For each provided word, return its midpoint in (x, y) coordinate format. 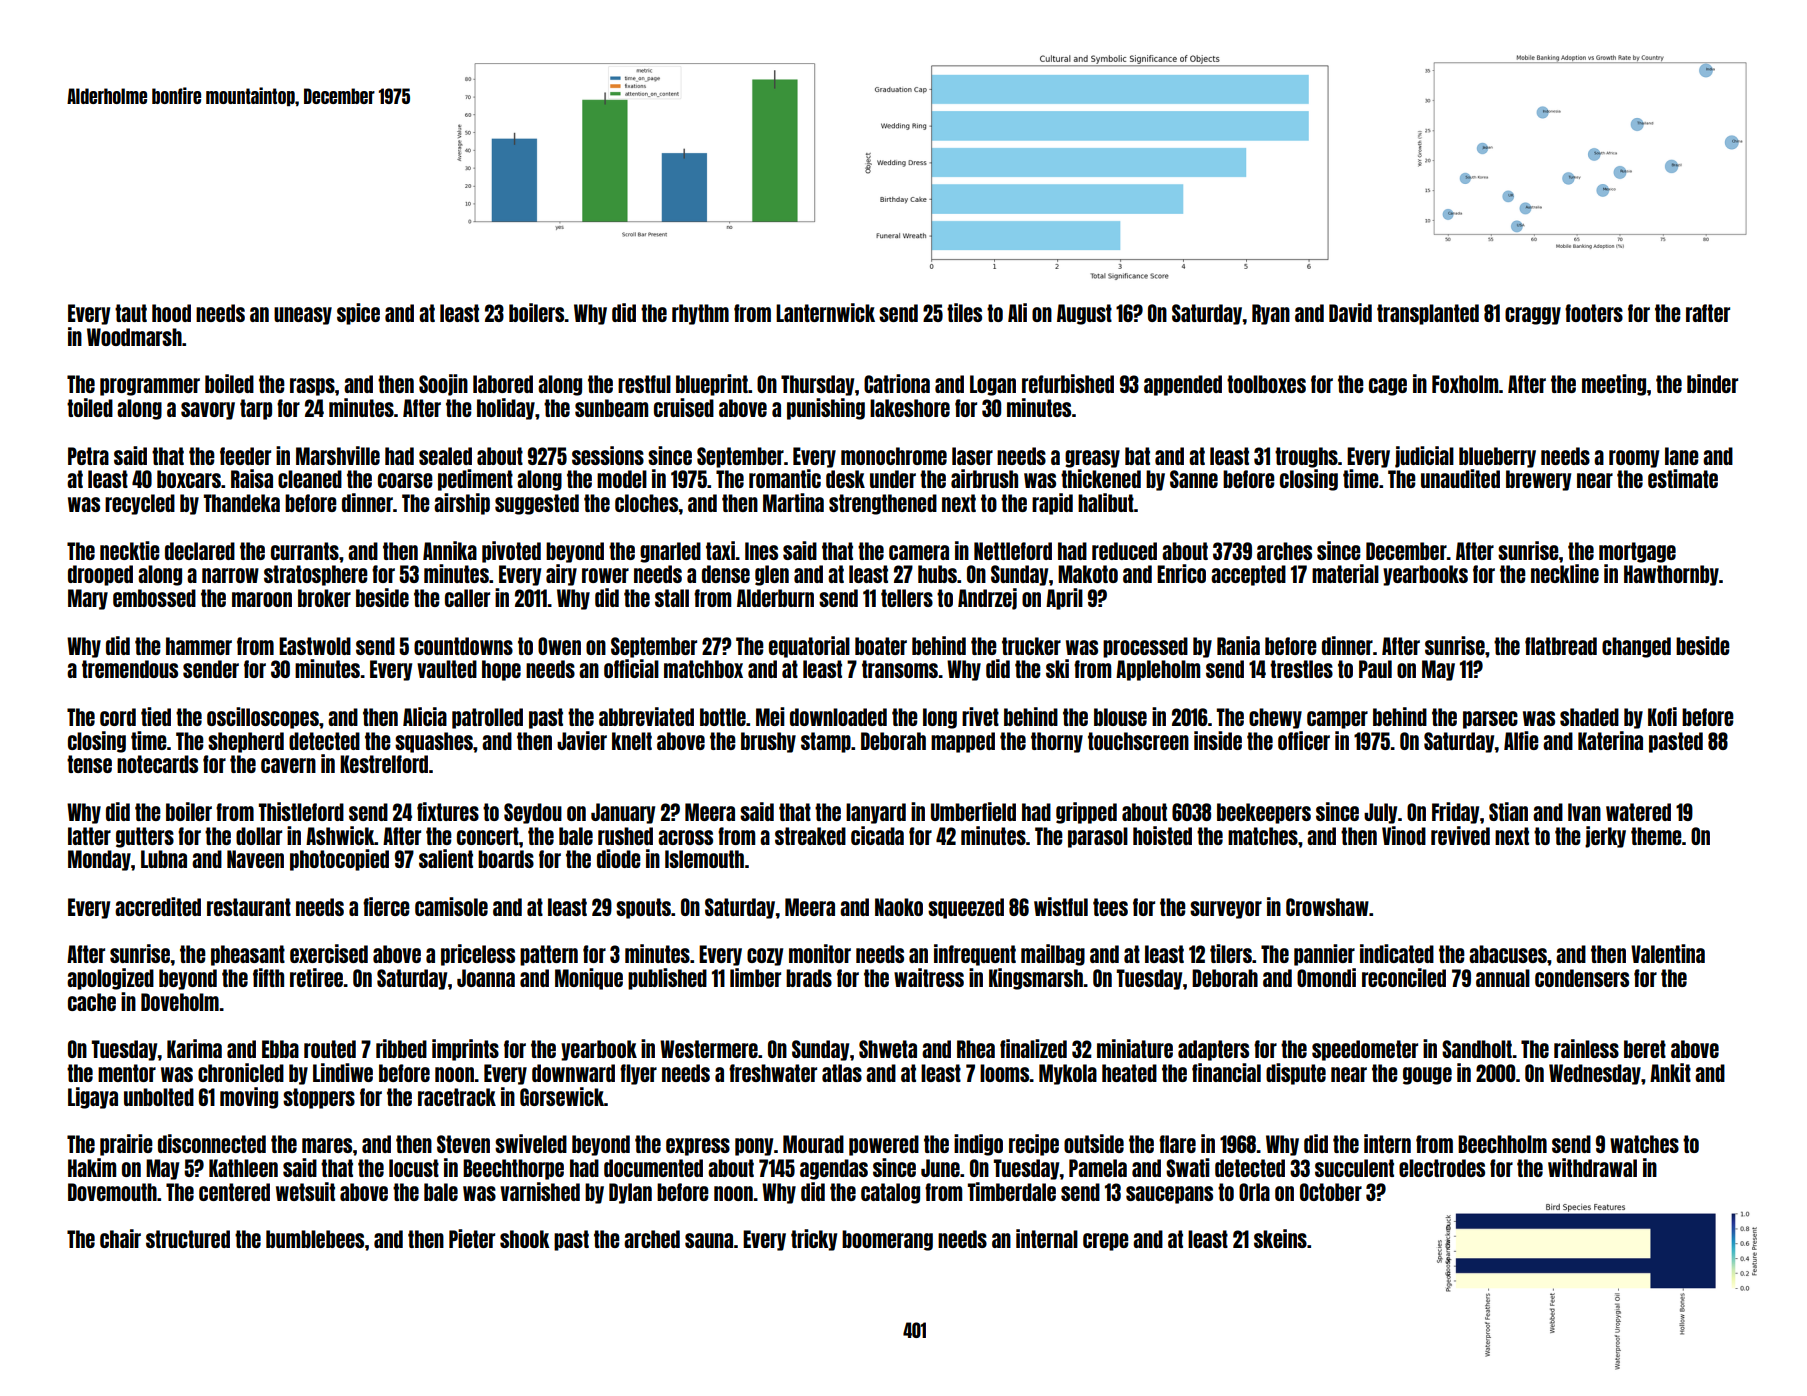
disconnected (212, 1143)
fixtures (448, 811)
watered (1638, 812)
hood (171, 313)
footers (1594, 313)
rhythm (700, 314)
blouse (1120, 717)
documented (653, 1168)
